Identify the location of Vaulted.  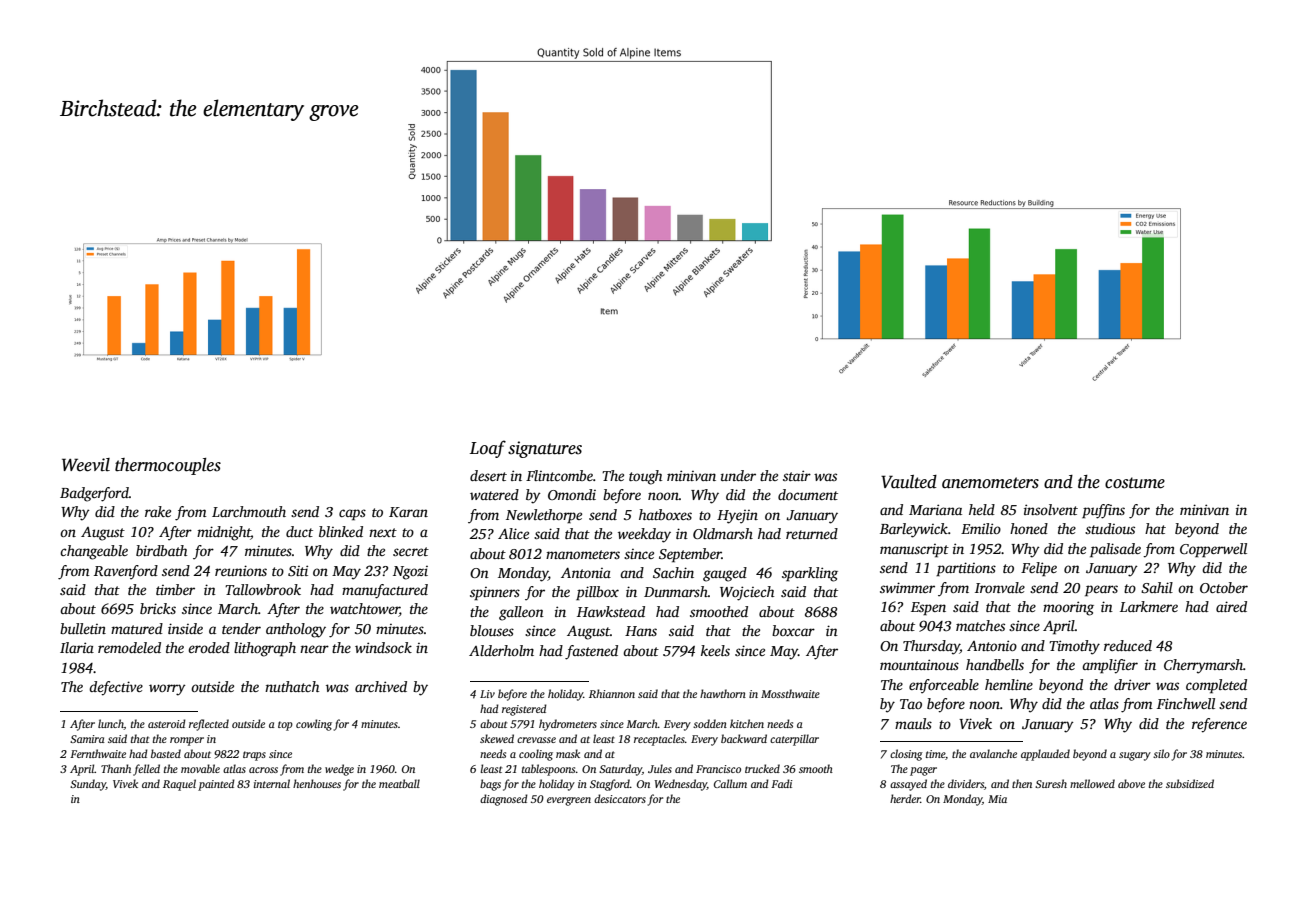
(909, 482).
